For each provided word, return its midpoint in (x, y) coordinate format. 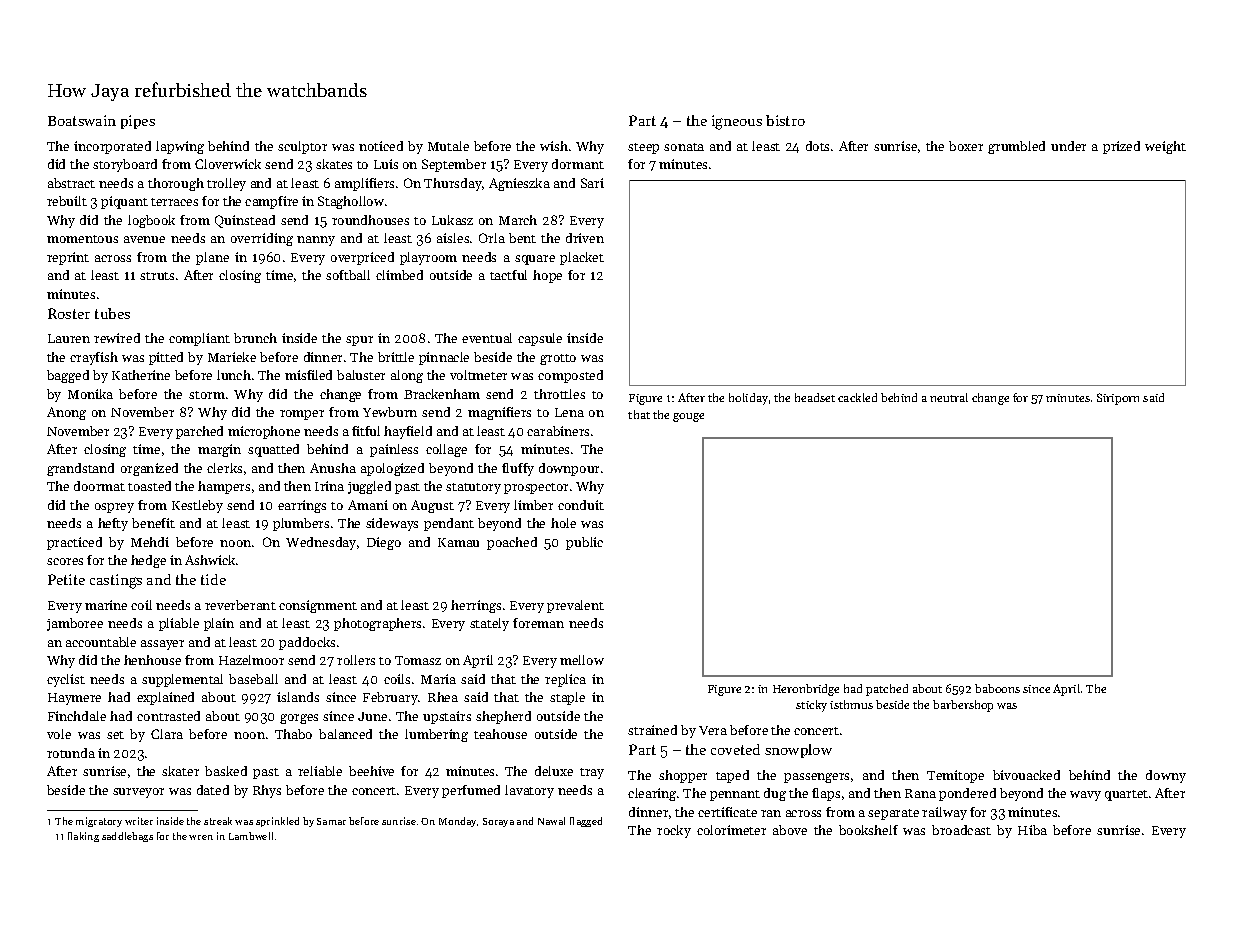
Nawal (551, 821)
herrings (476, 606)
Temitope (955, 776)
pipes (138, 122)
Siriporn (1118, 399)
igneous (737, 122)
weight (1165, 147)
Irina (329, 486)
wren (201, 837)
